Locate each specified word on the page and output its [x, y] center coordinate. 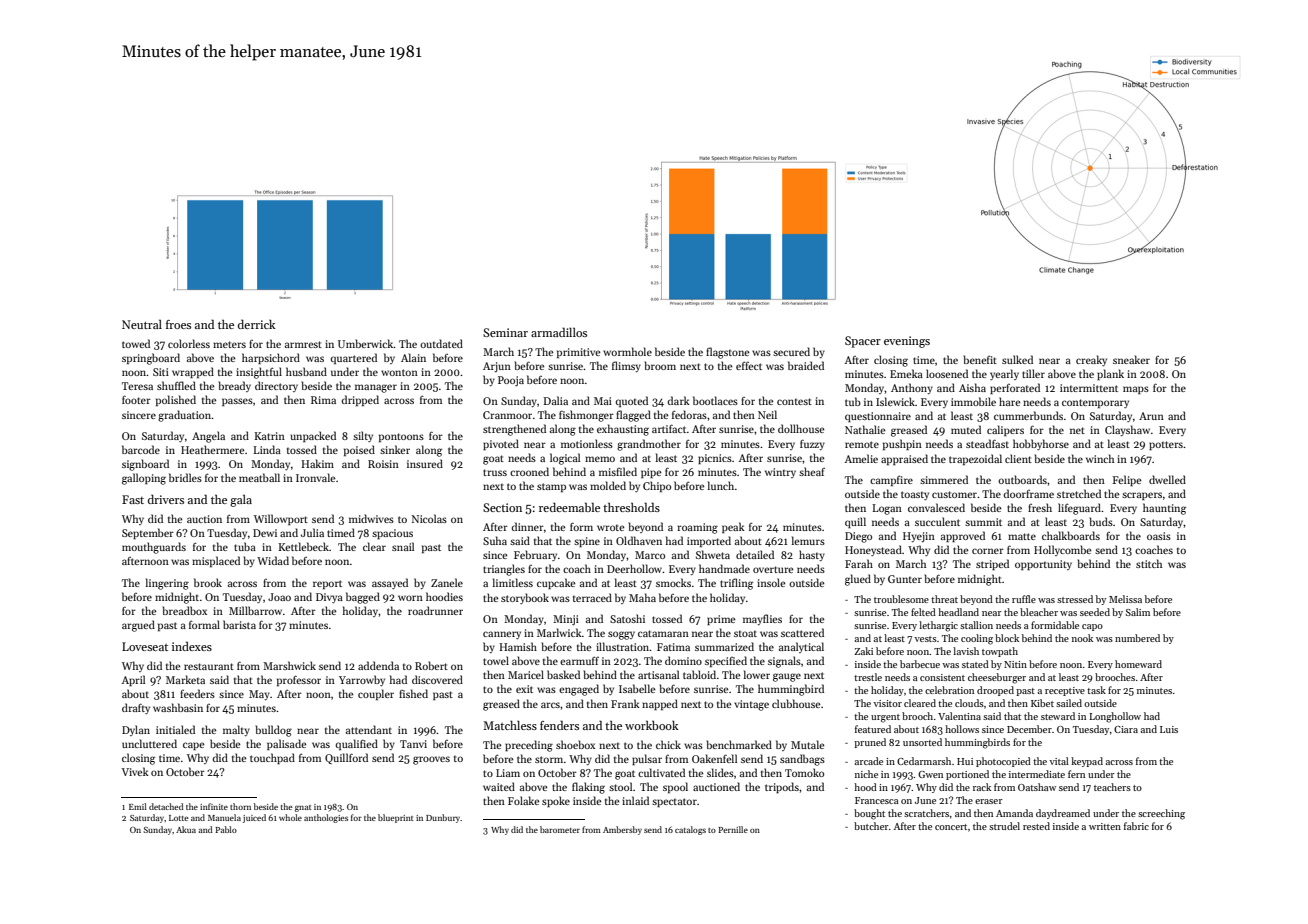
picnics [715, 459]
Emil [138, 806]
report [327, 584]
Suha [495, 540]
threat [944, 599]
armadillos [559, 332]
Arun [1151, 416]
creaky [1091, 360]
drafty [136, 708]
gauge [787, 677]
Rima [323, 400]
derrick [257, 324]
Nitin [1015, 664]
